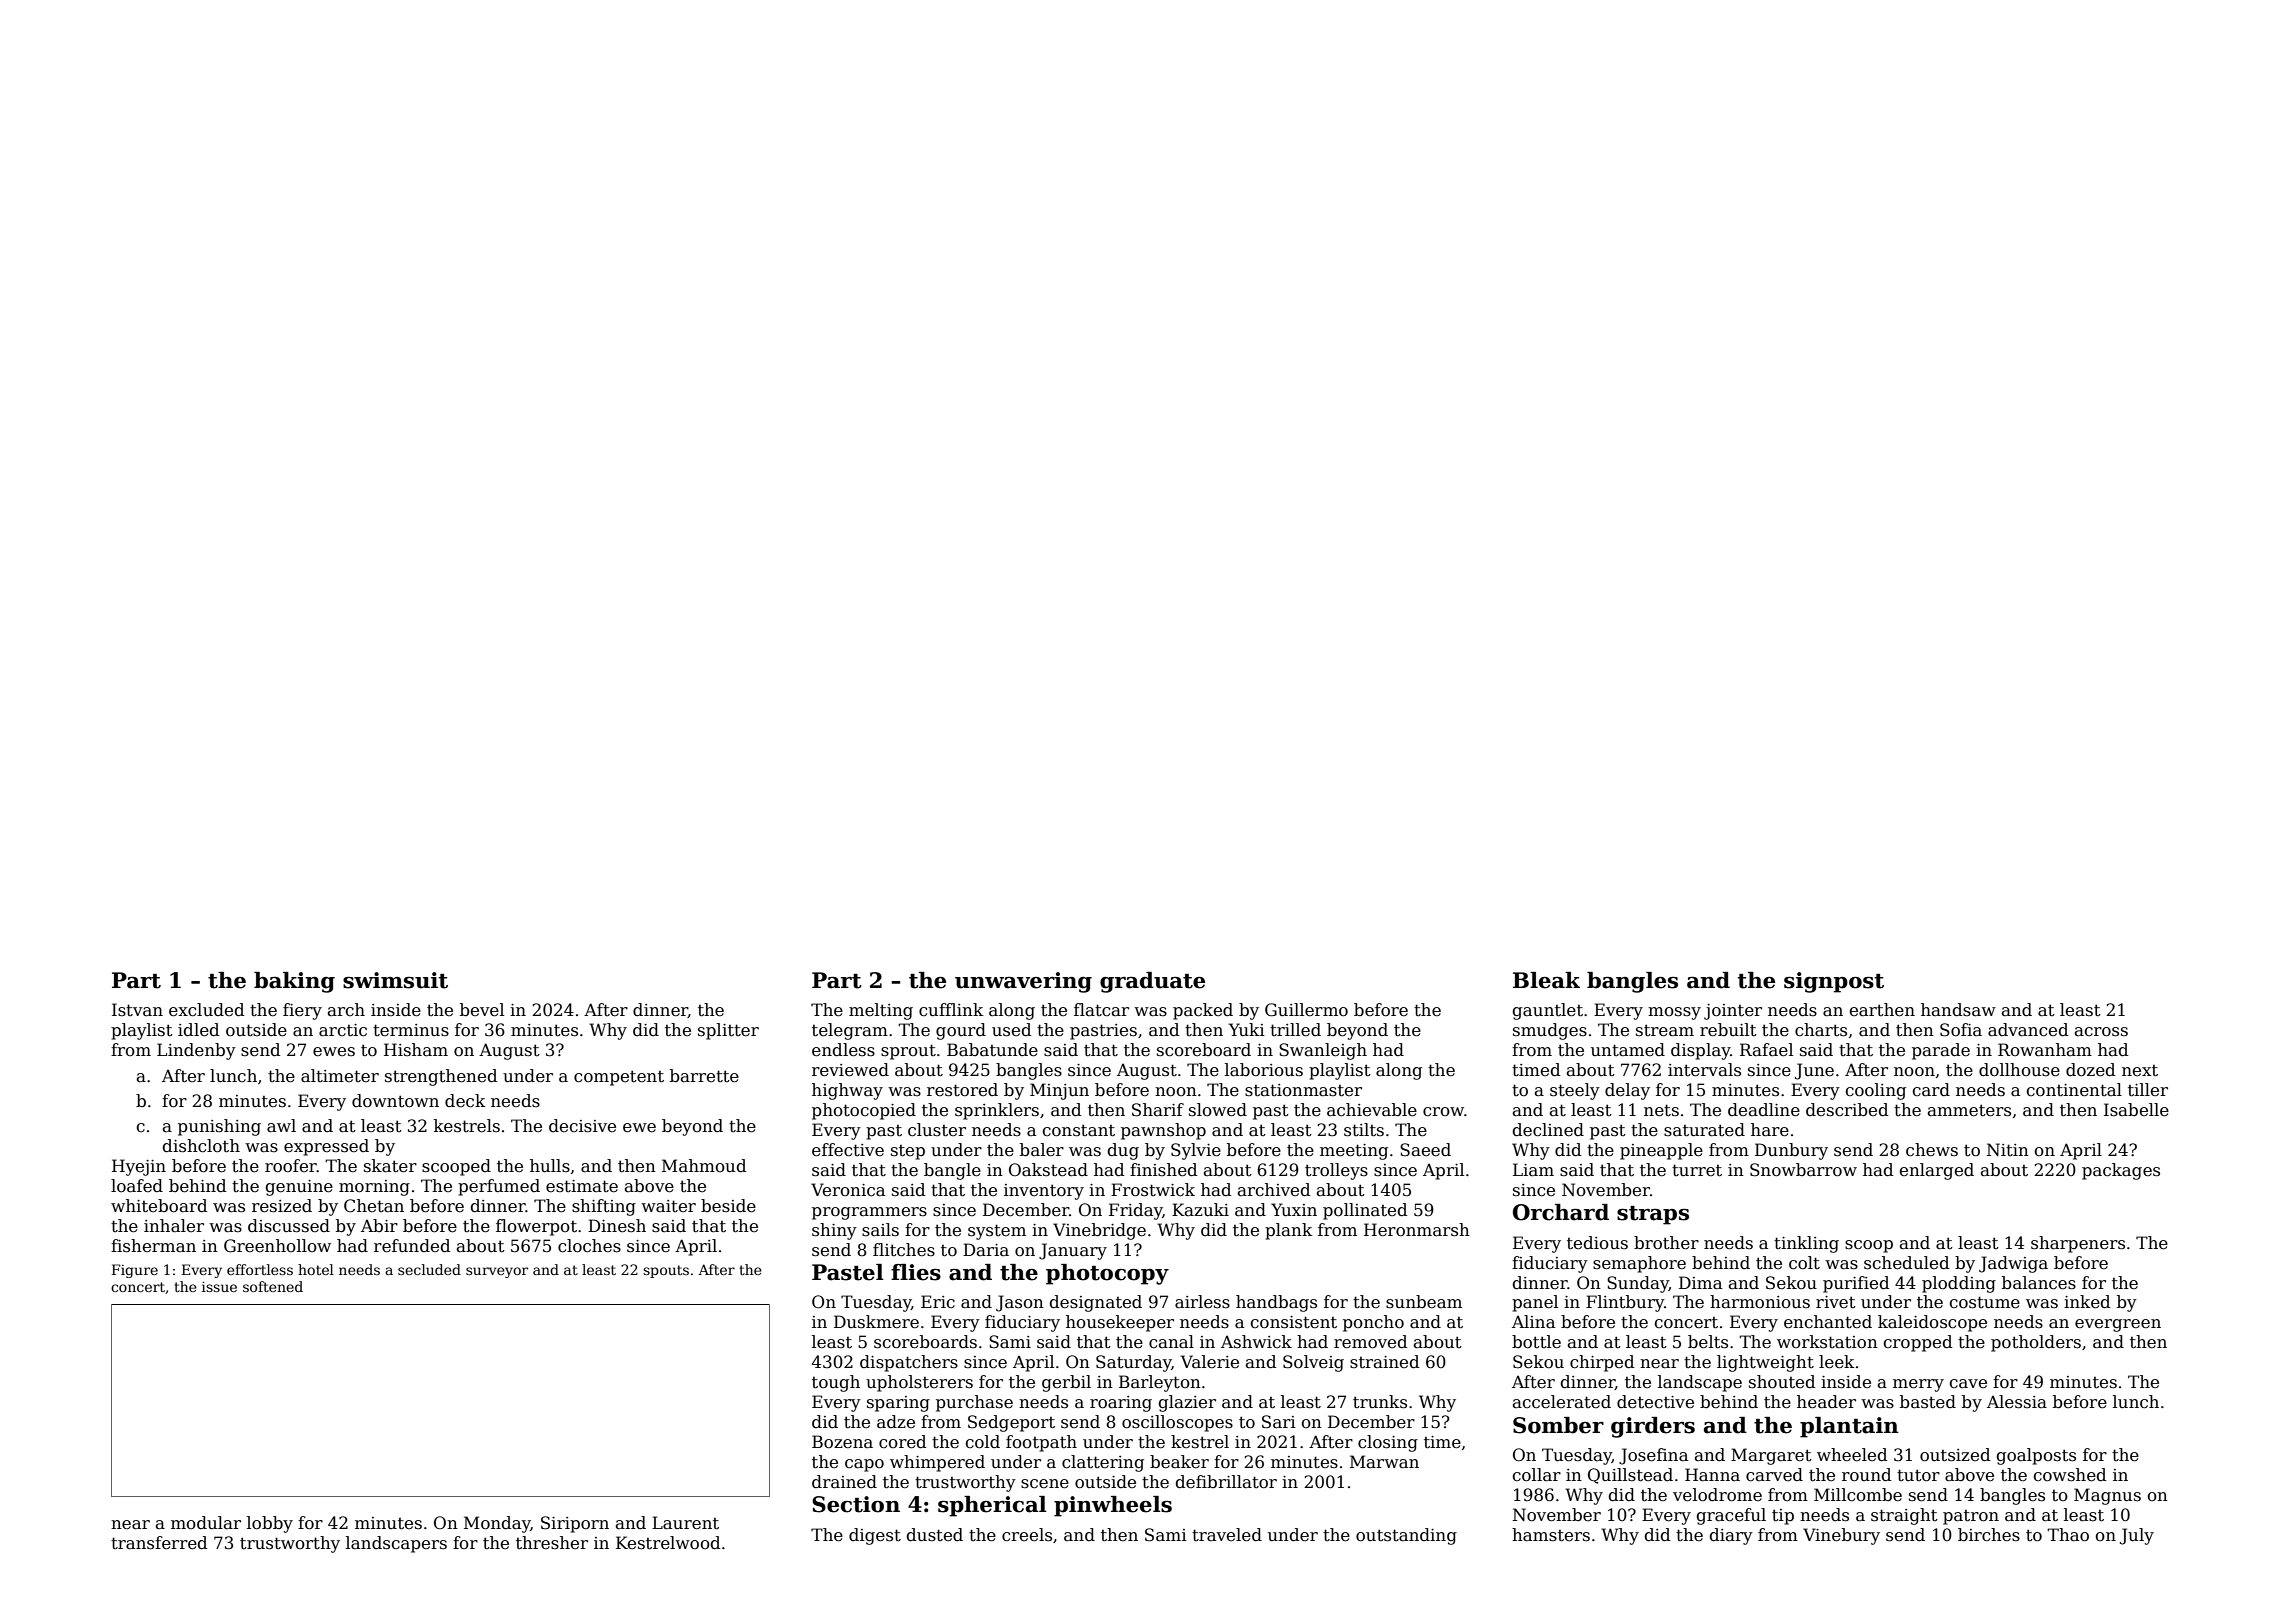  What do you see at coordinates (219, 1287) in the image?
I see `issue` at bounding box center [219, 1287].
